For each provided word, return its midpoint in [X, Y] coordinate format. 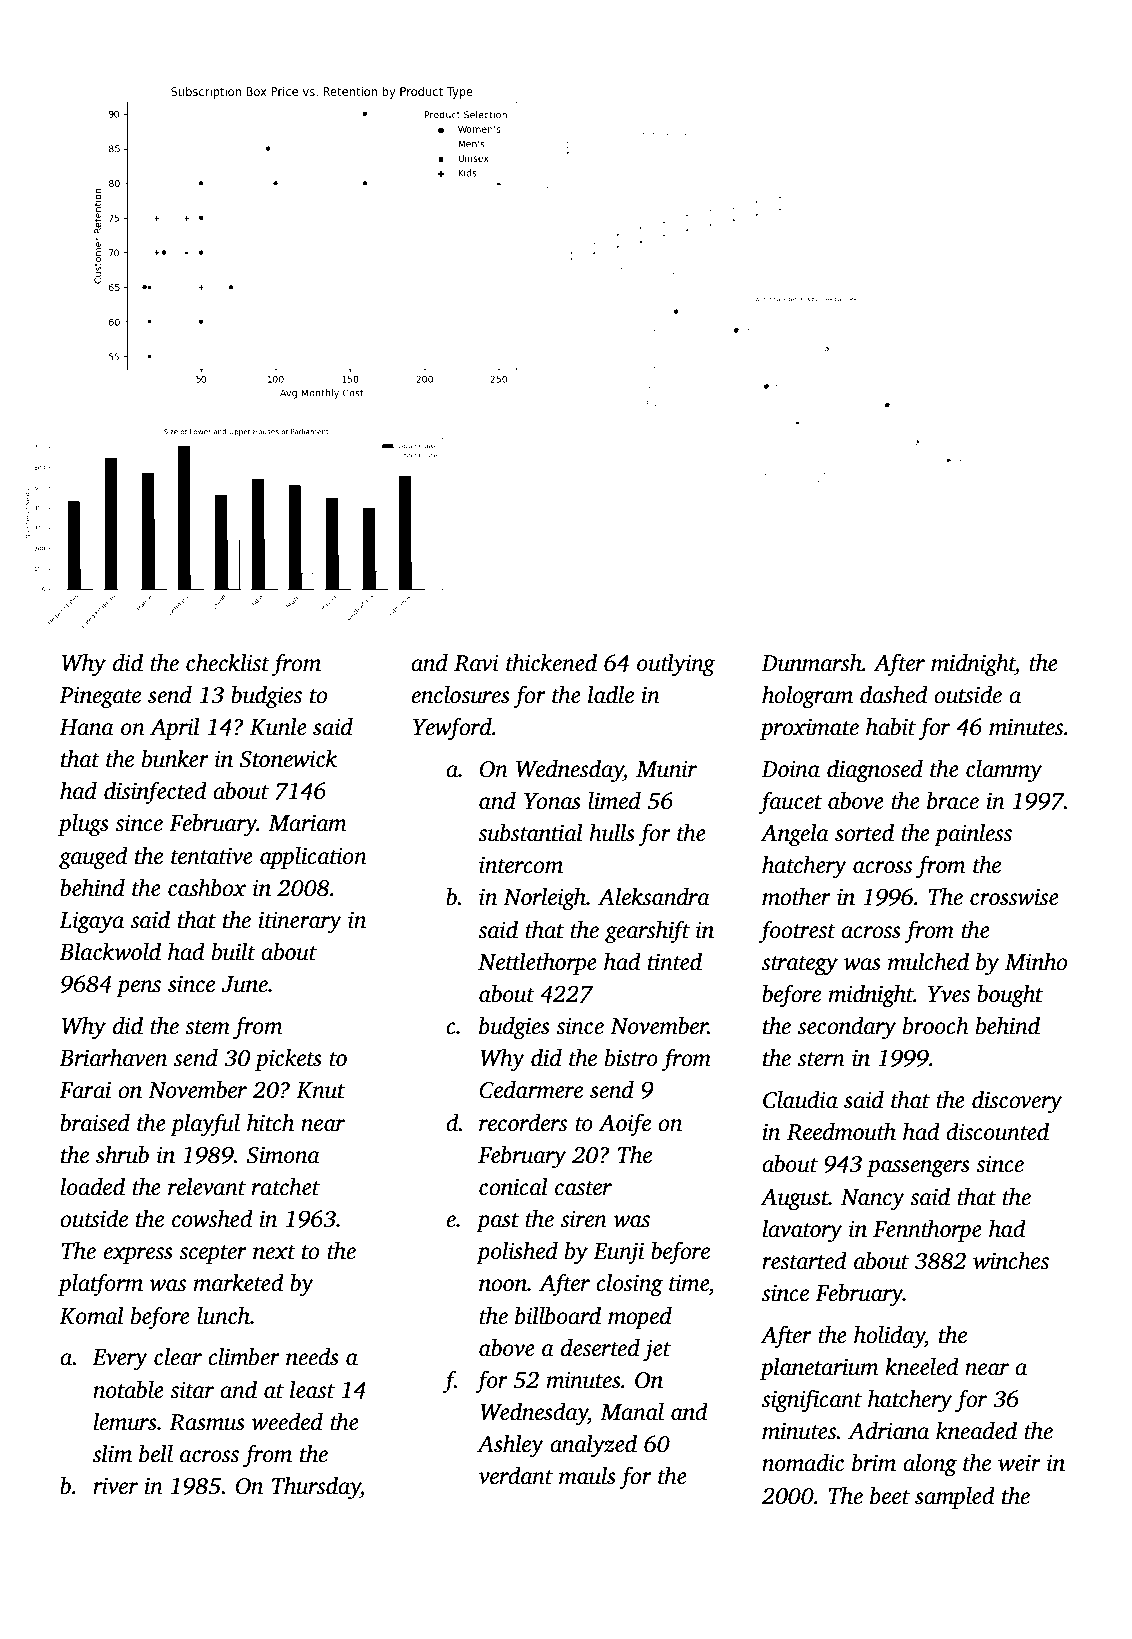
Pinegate [100, 697]
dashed [894, 694]
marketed [239, 1282]
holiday [889, 1337]
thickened [551, 662]
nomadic [803, 1462]
